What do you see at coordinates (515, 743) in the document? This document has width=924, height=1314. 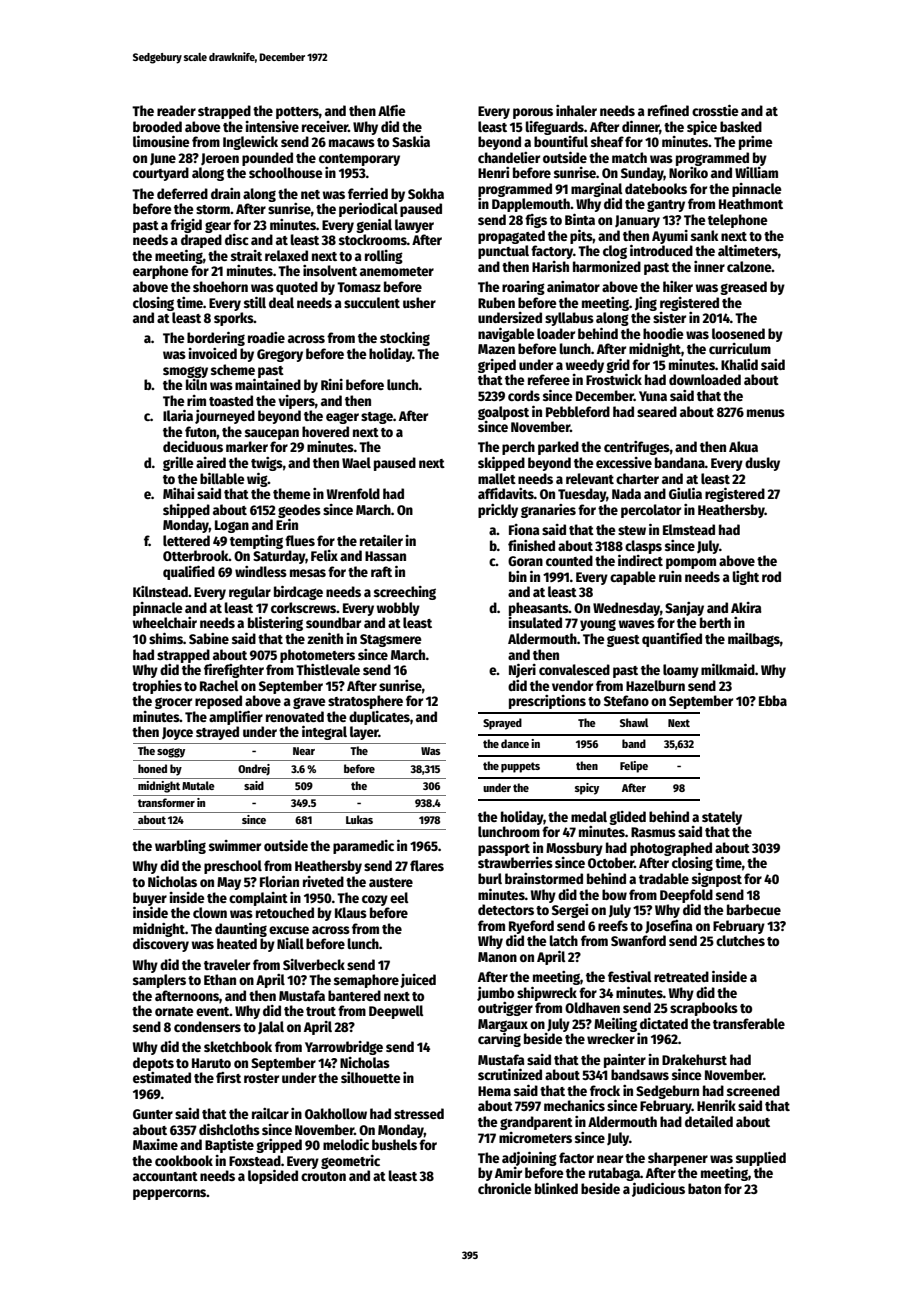 I see `dance` at bounding box center [515, 743].
